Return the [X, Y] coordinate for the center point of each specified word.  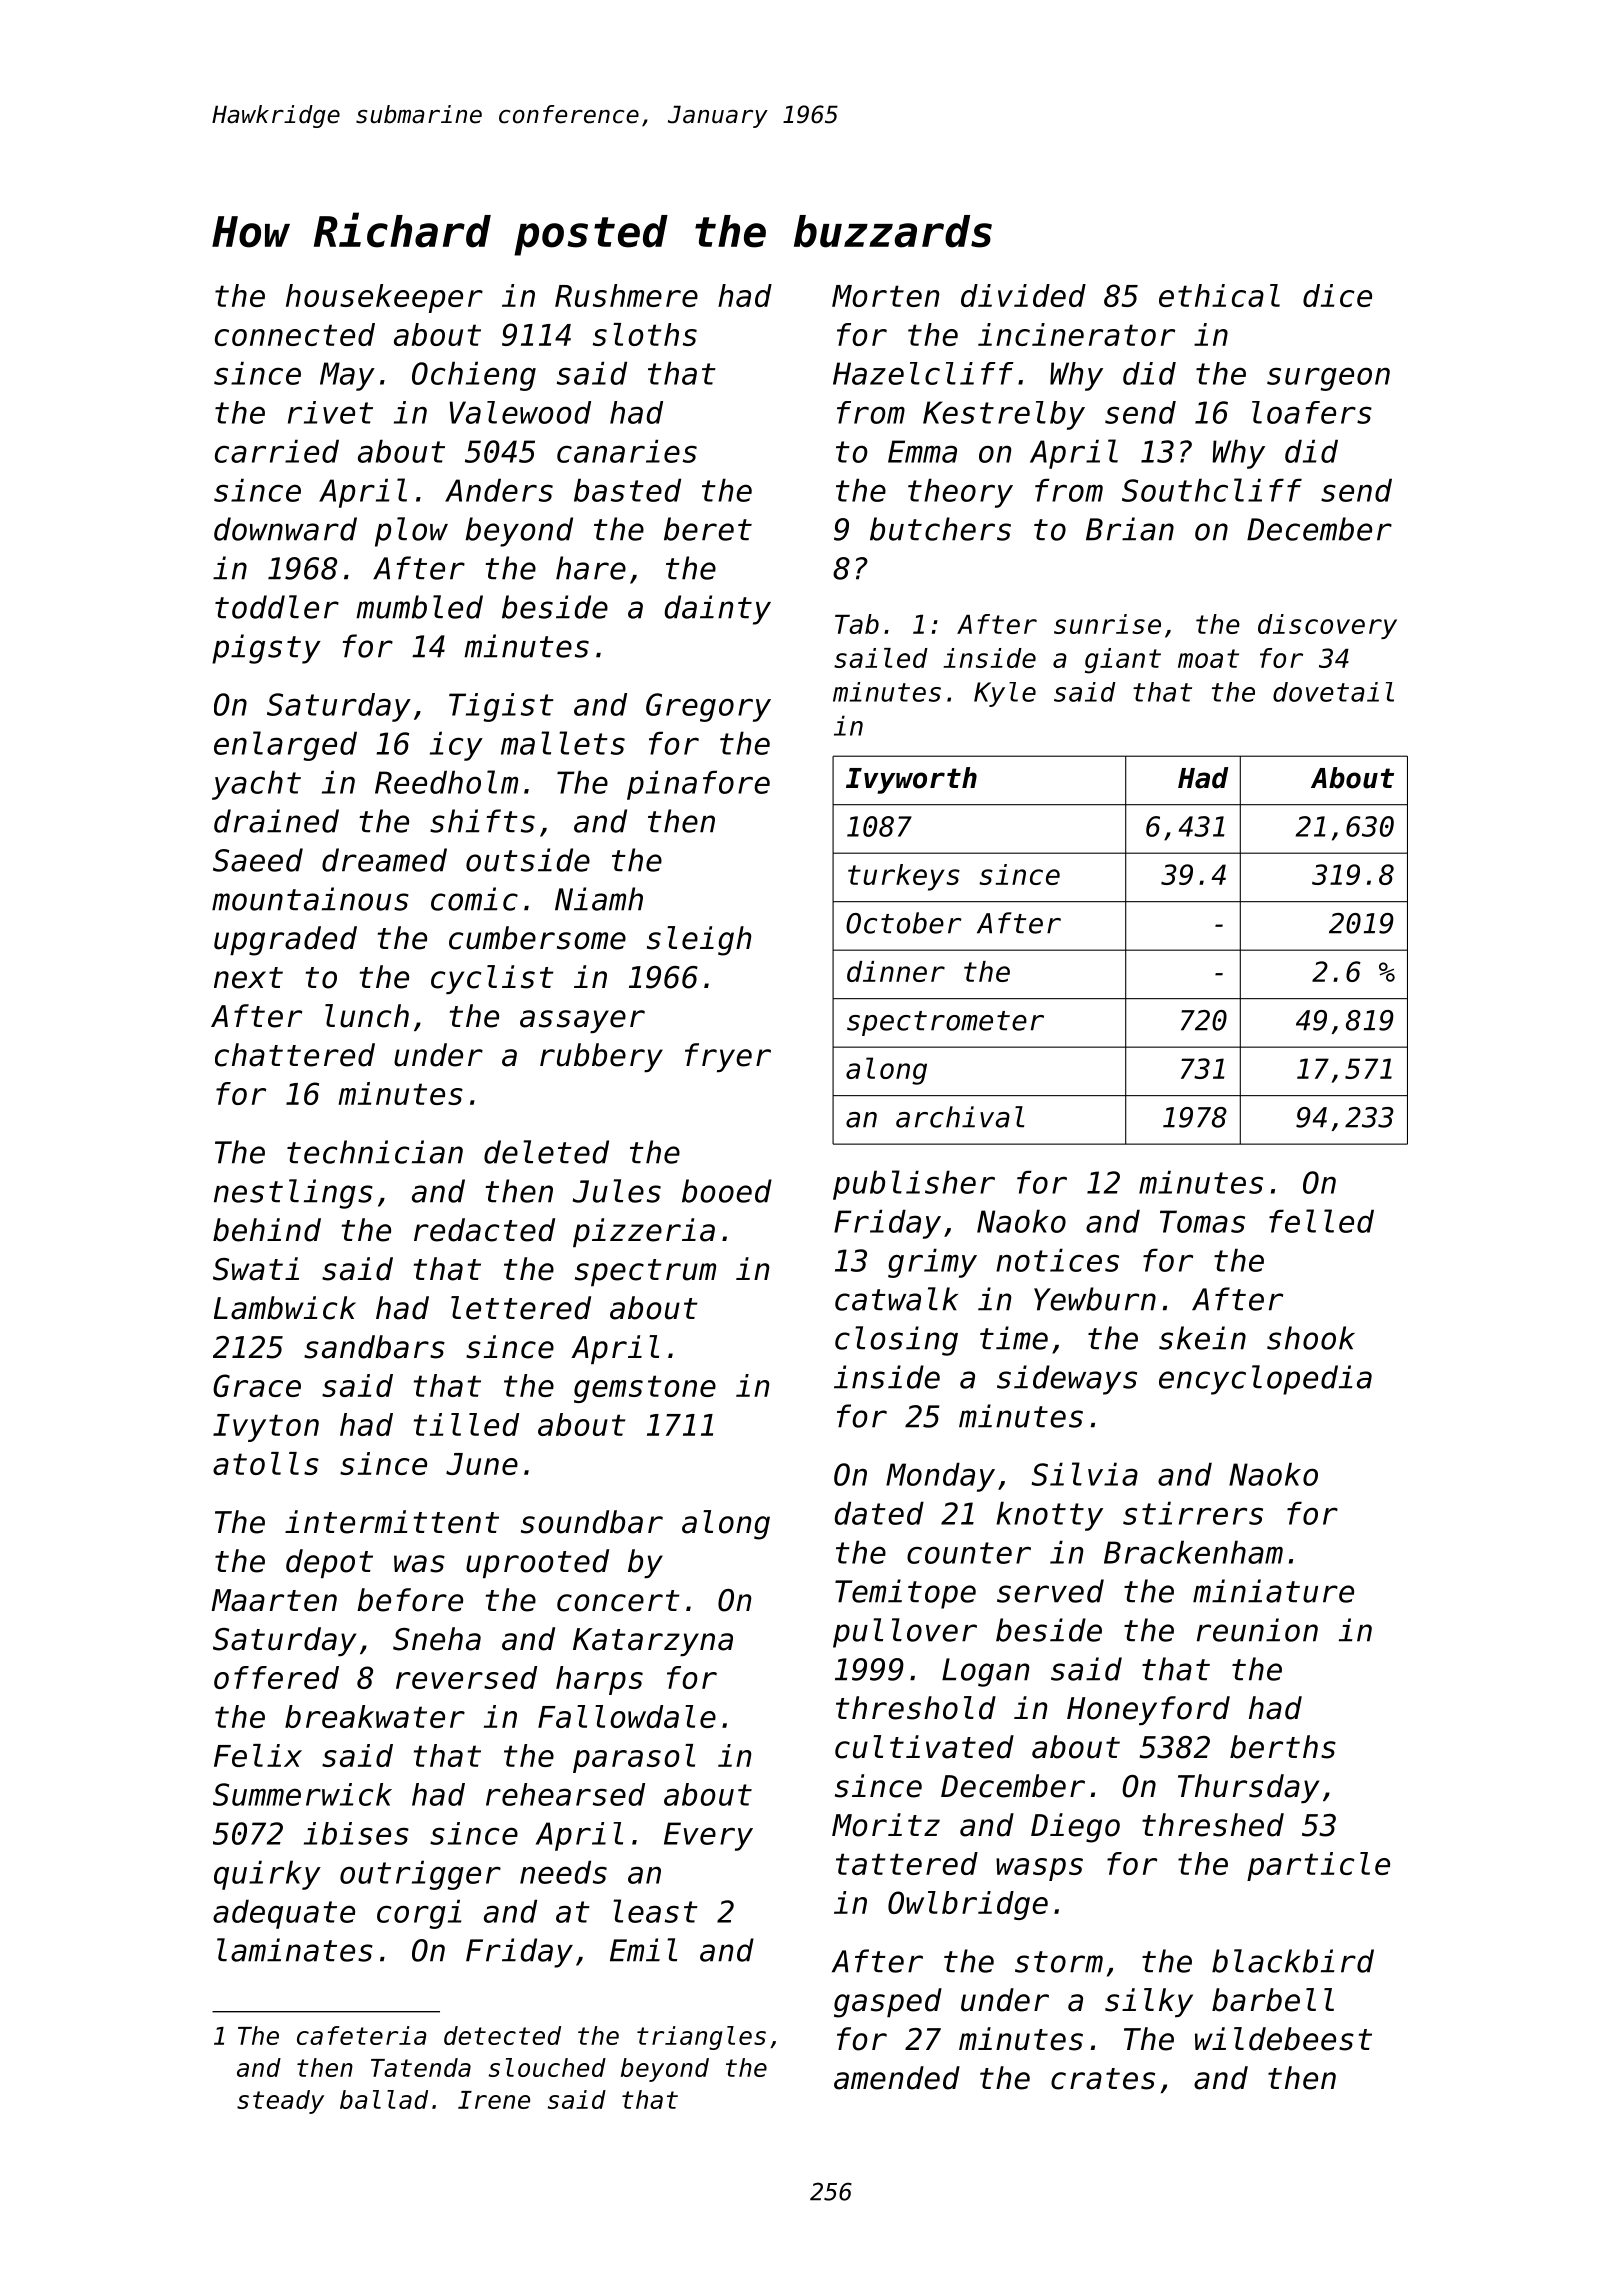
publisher [914, 1185]
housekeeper [384, 298]
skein [1202, 1338]
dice [1337, 295]
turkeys [904, 877]
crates [1103, 2079]
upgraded [285, 941]
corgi [419, 1914]
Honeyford [1148, 1710]
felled [1321, 1221]
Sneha [437, 1639]
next [248, 978]
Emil [643, 1950]
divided [1023, 295]
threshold [916, 1708]
